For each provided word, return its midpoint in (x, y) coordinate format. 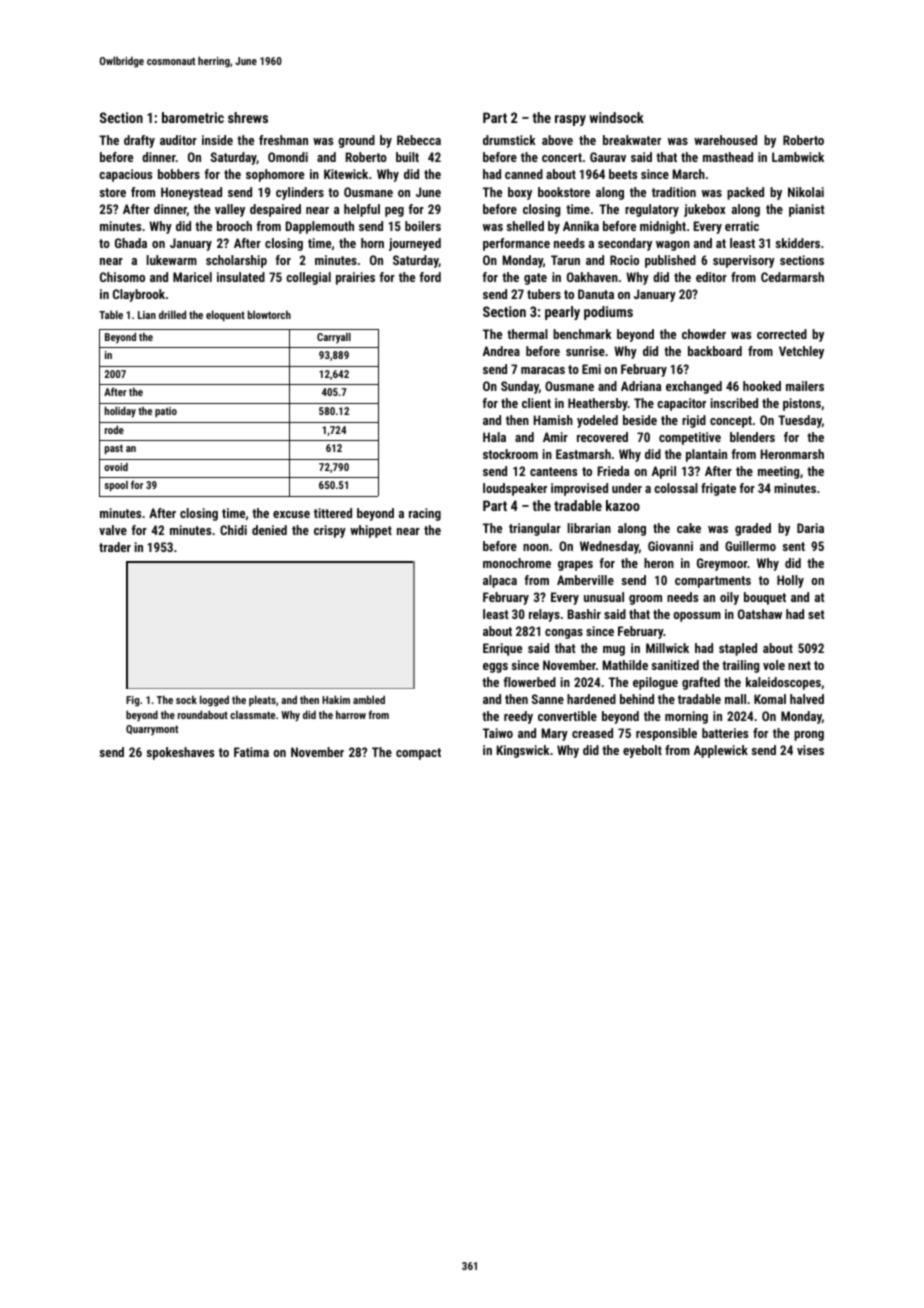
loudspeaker (515, 489)
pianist (806, 210)
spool (116, 486)
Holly (790, 581)
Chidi (233, 530)
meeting (778, 472)
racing (425, 514)
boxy (520, 193)
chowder (704, 334)
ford (430, 277)
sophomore (275, 175)
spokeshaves (180, 753)
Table (111, 314)
